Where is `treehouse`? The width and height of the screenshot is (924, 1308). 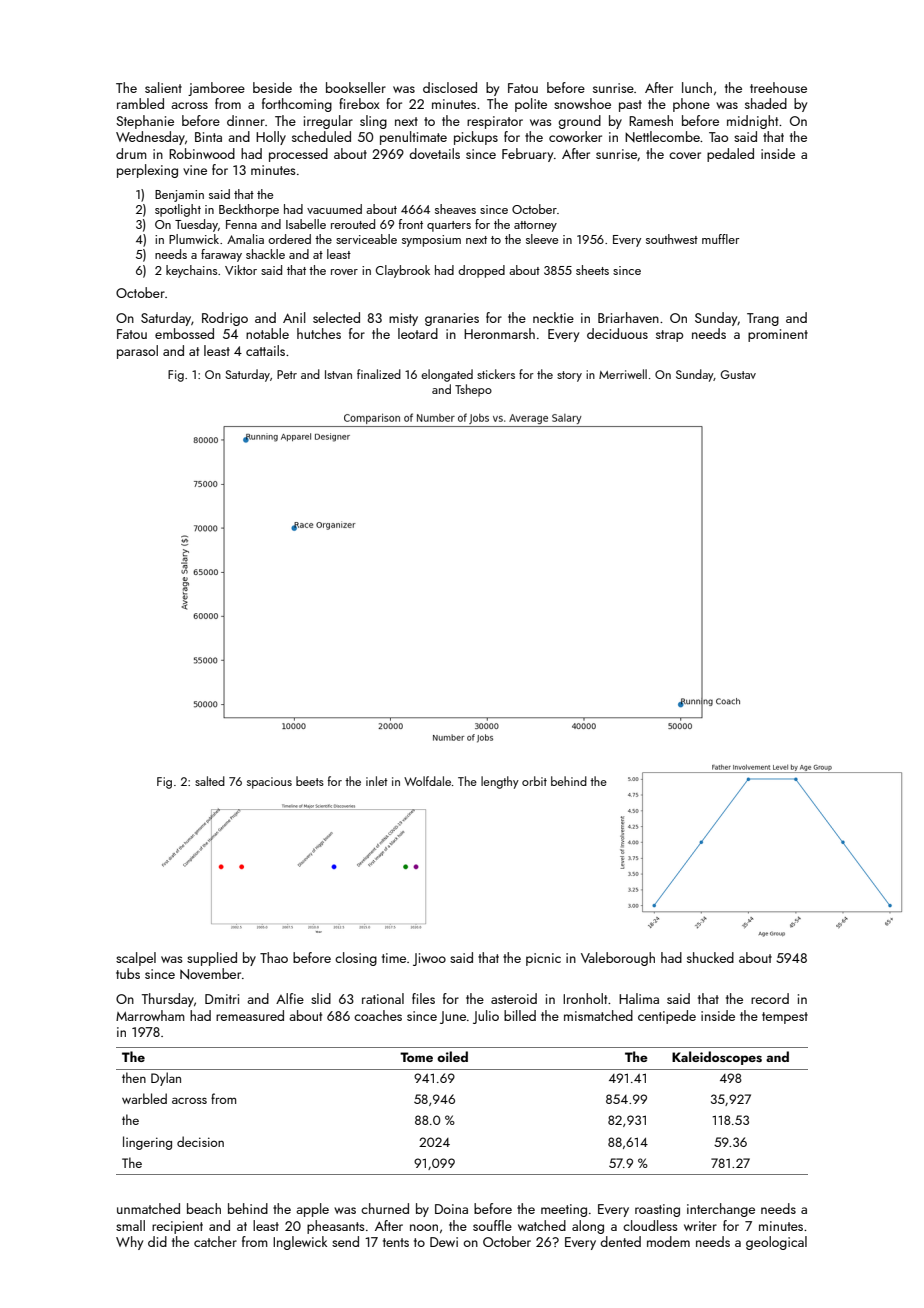
treehouse is located at coordinates (778, 87).
